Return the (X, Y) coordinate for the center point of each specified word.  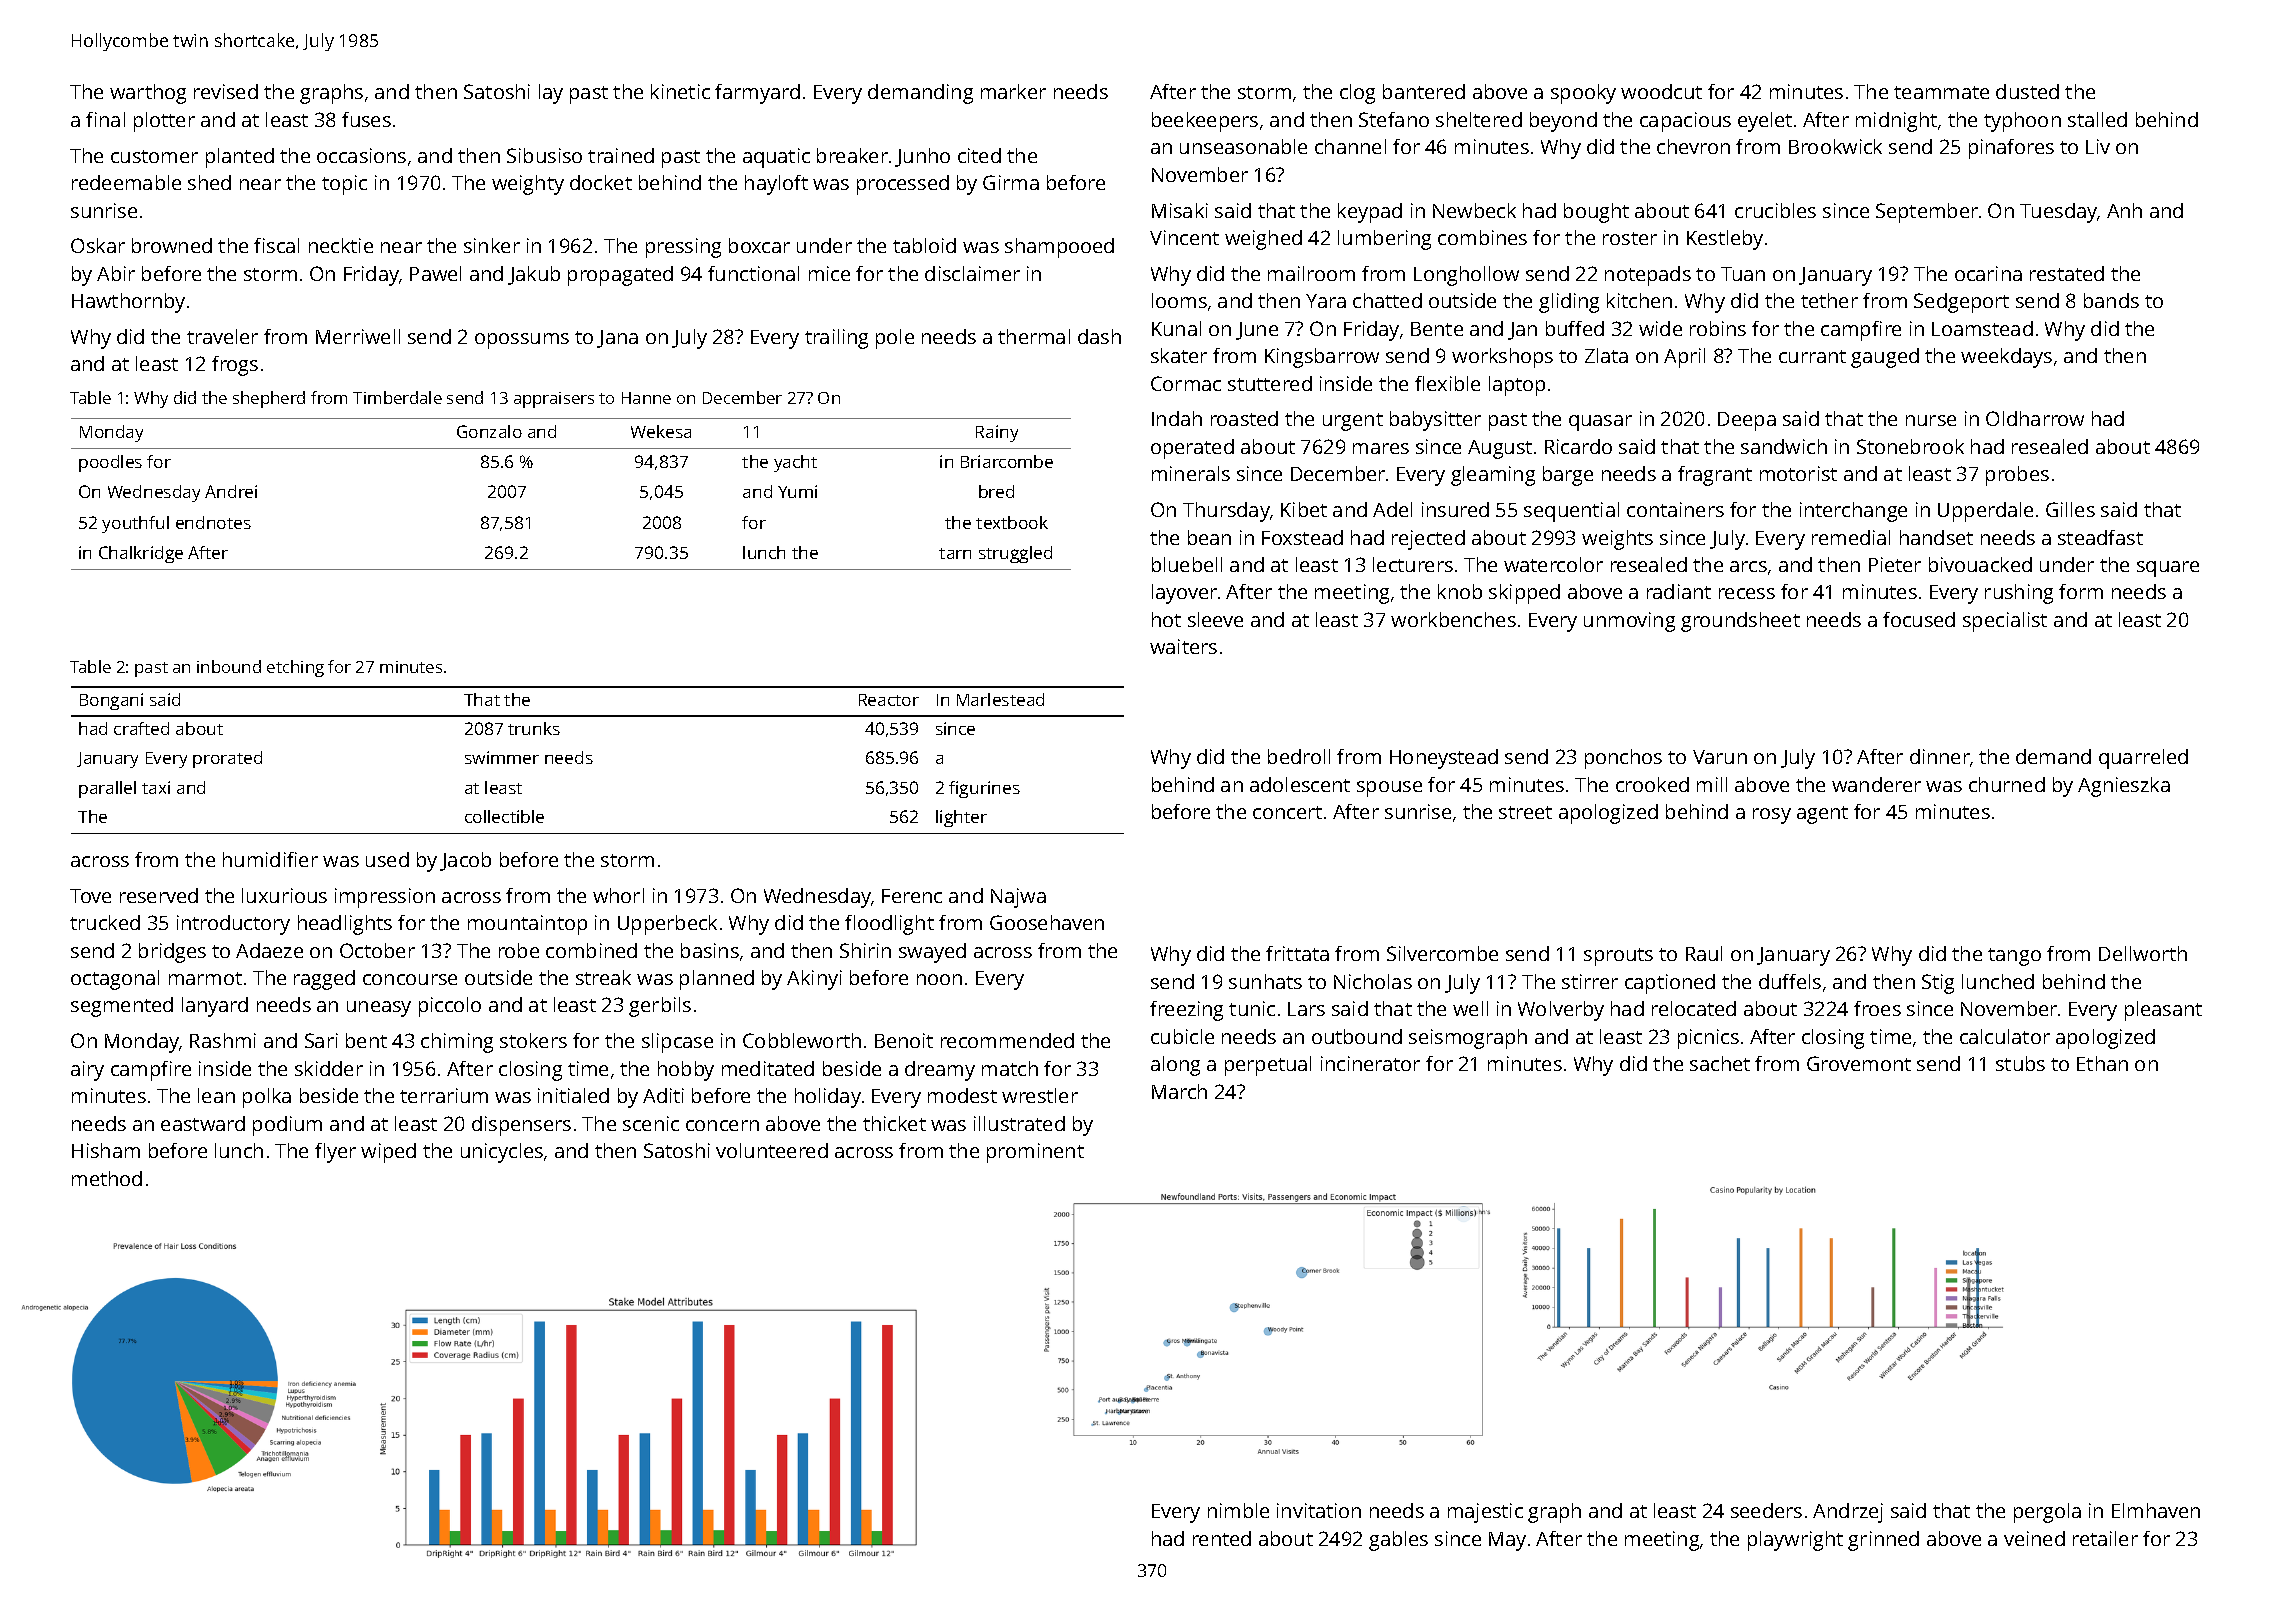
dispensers (521, 1126)
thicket (894, 1123)
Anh (2124, 210)
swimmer (502, 757)
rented (1222, 1538)
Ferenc (912, 896)
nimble (1238, 1510)
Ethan (2102, 1063)
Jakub (534, 275)
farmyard (757, 94)
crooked (1652, 784)
